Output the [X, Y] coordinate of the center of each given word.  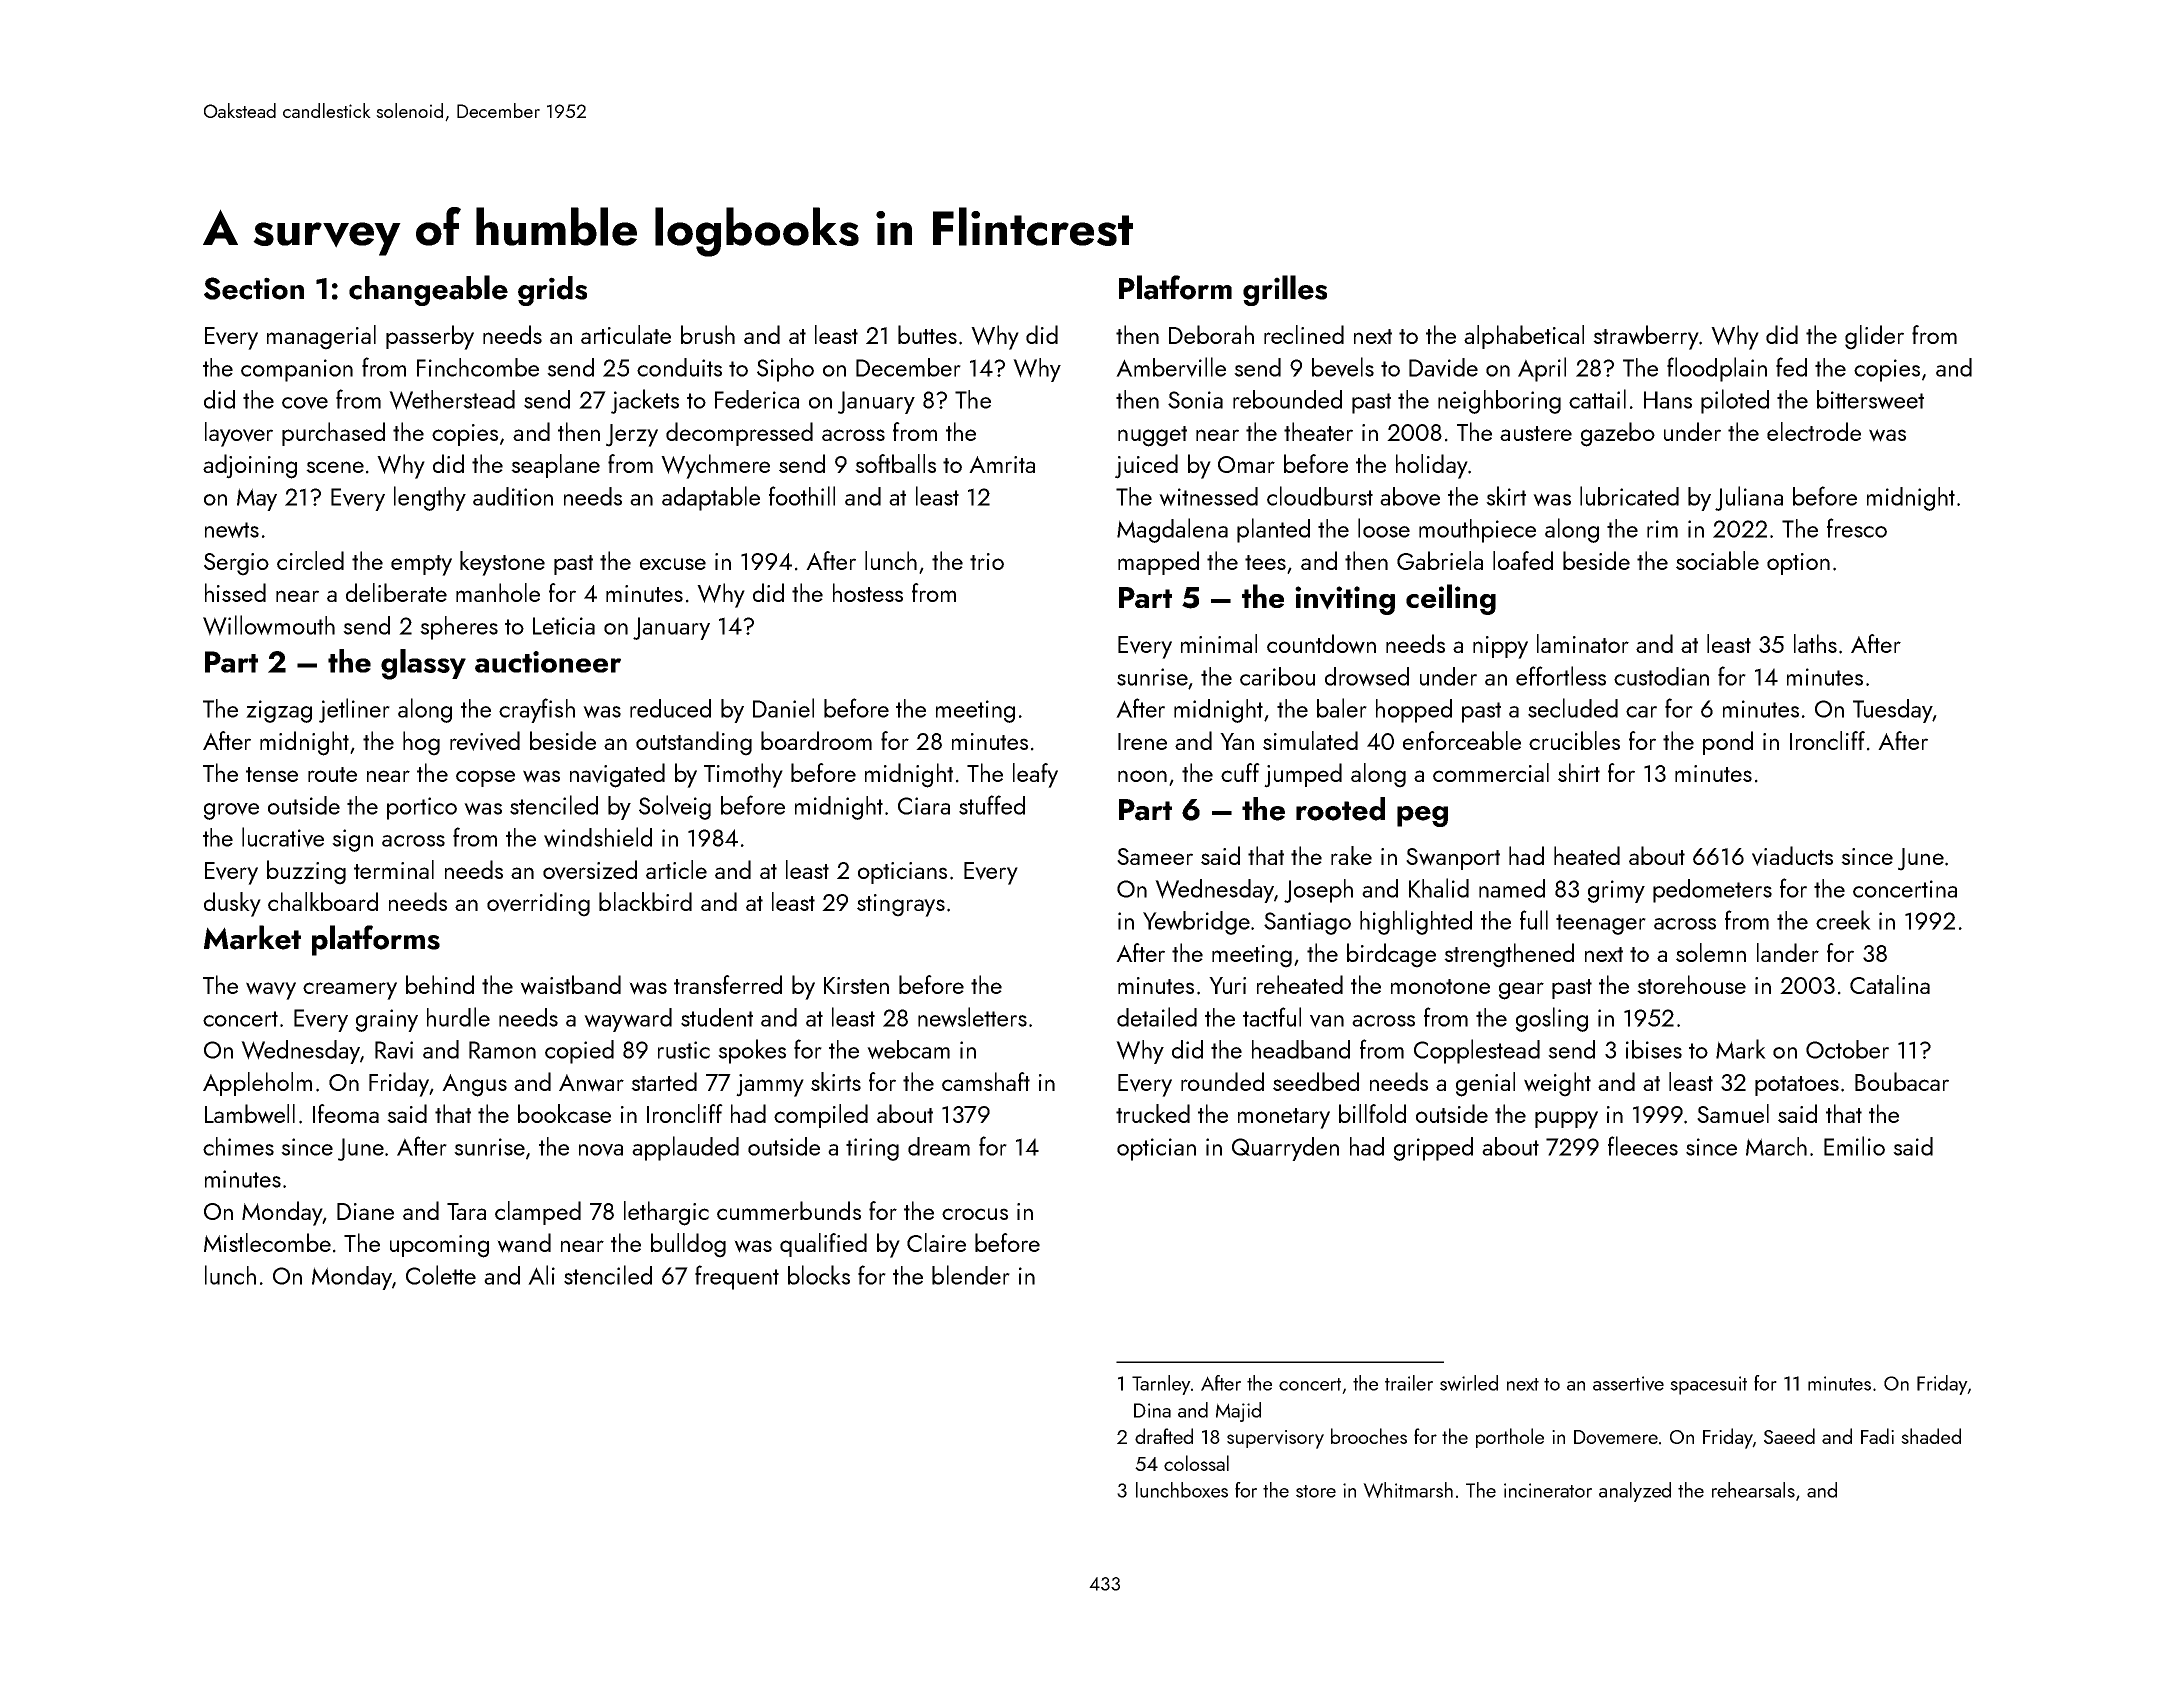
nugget [1152, 436]
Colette [441, 1275]
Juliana [1749, 498]
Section [254, 288]
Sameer [1155, 856]
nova [601, 1150]
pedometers [1712, 891]
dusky [232, 904]
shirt [1579, 772]
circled [310, 560]
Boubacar [1902, 1081]
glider [1874, 337]
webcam [908, 1049]
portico [422, 808]
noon [1142, 776]
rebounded [1287, 399]
